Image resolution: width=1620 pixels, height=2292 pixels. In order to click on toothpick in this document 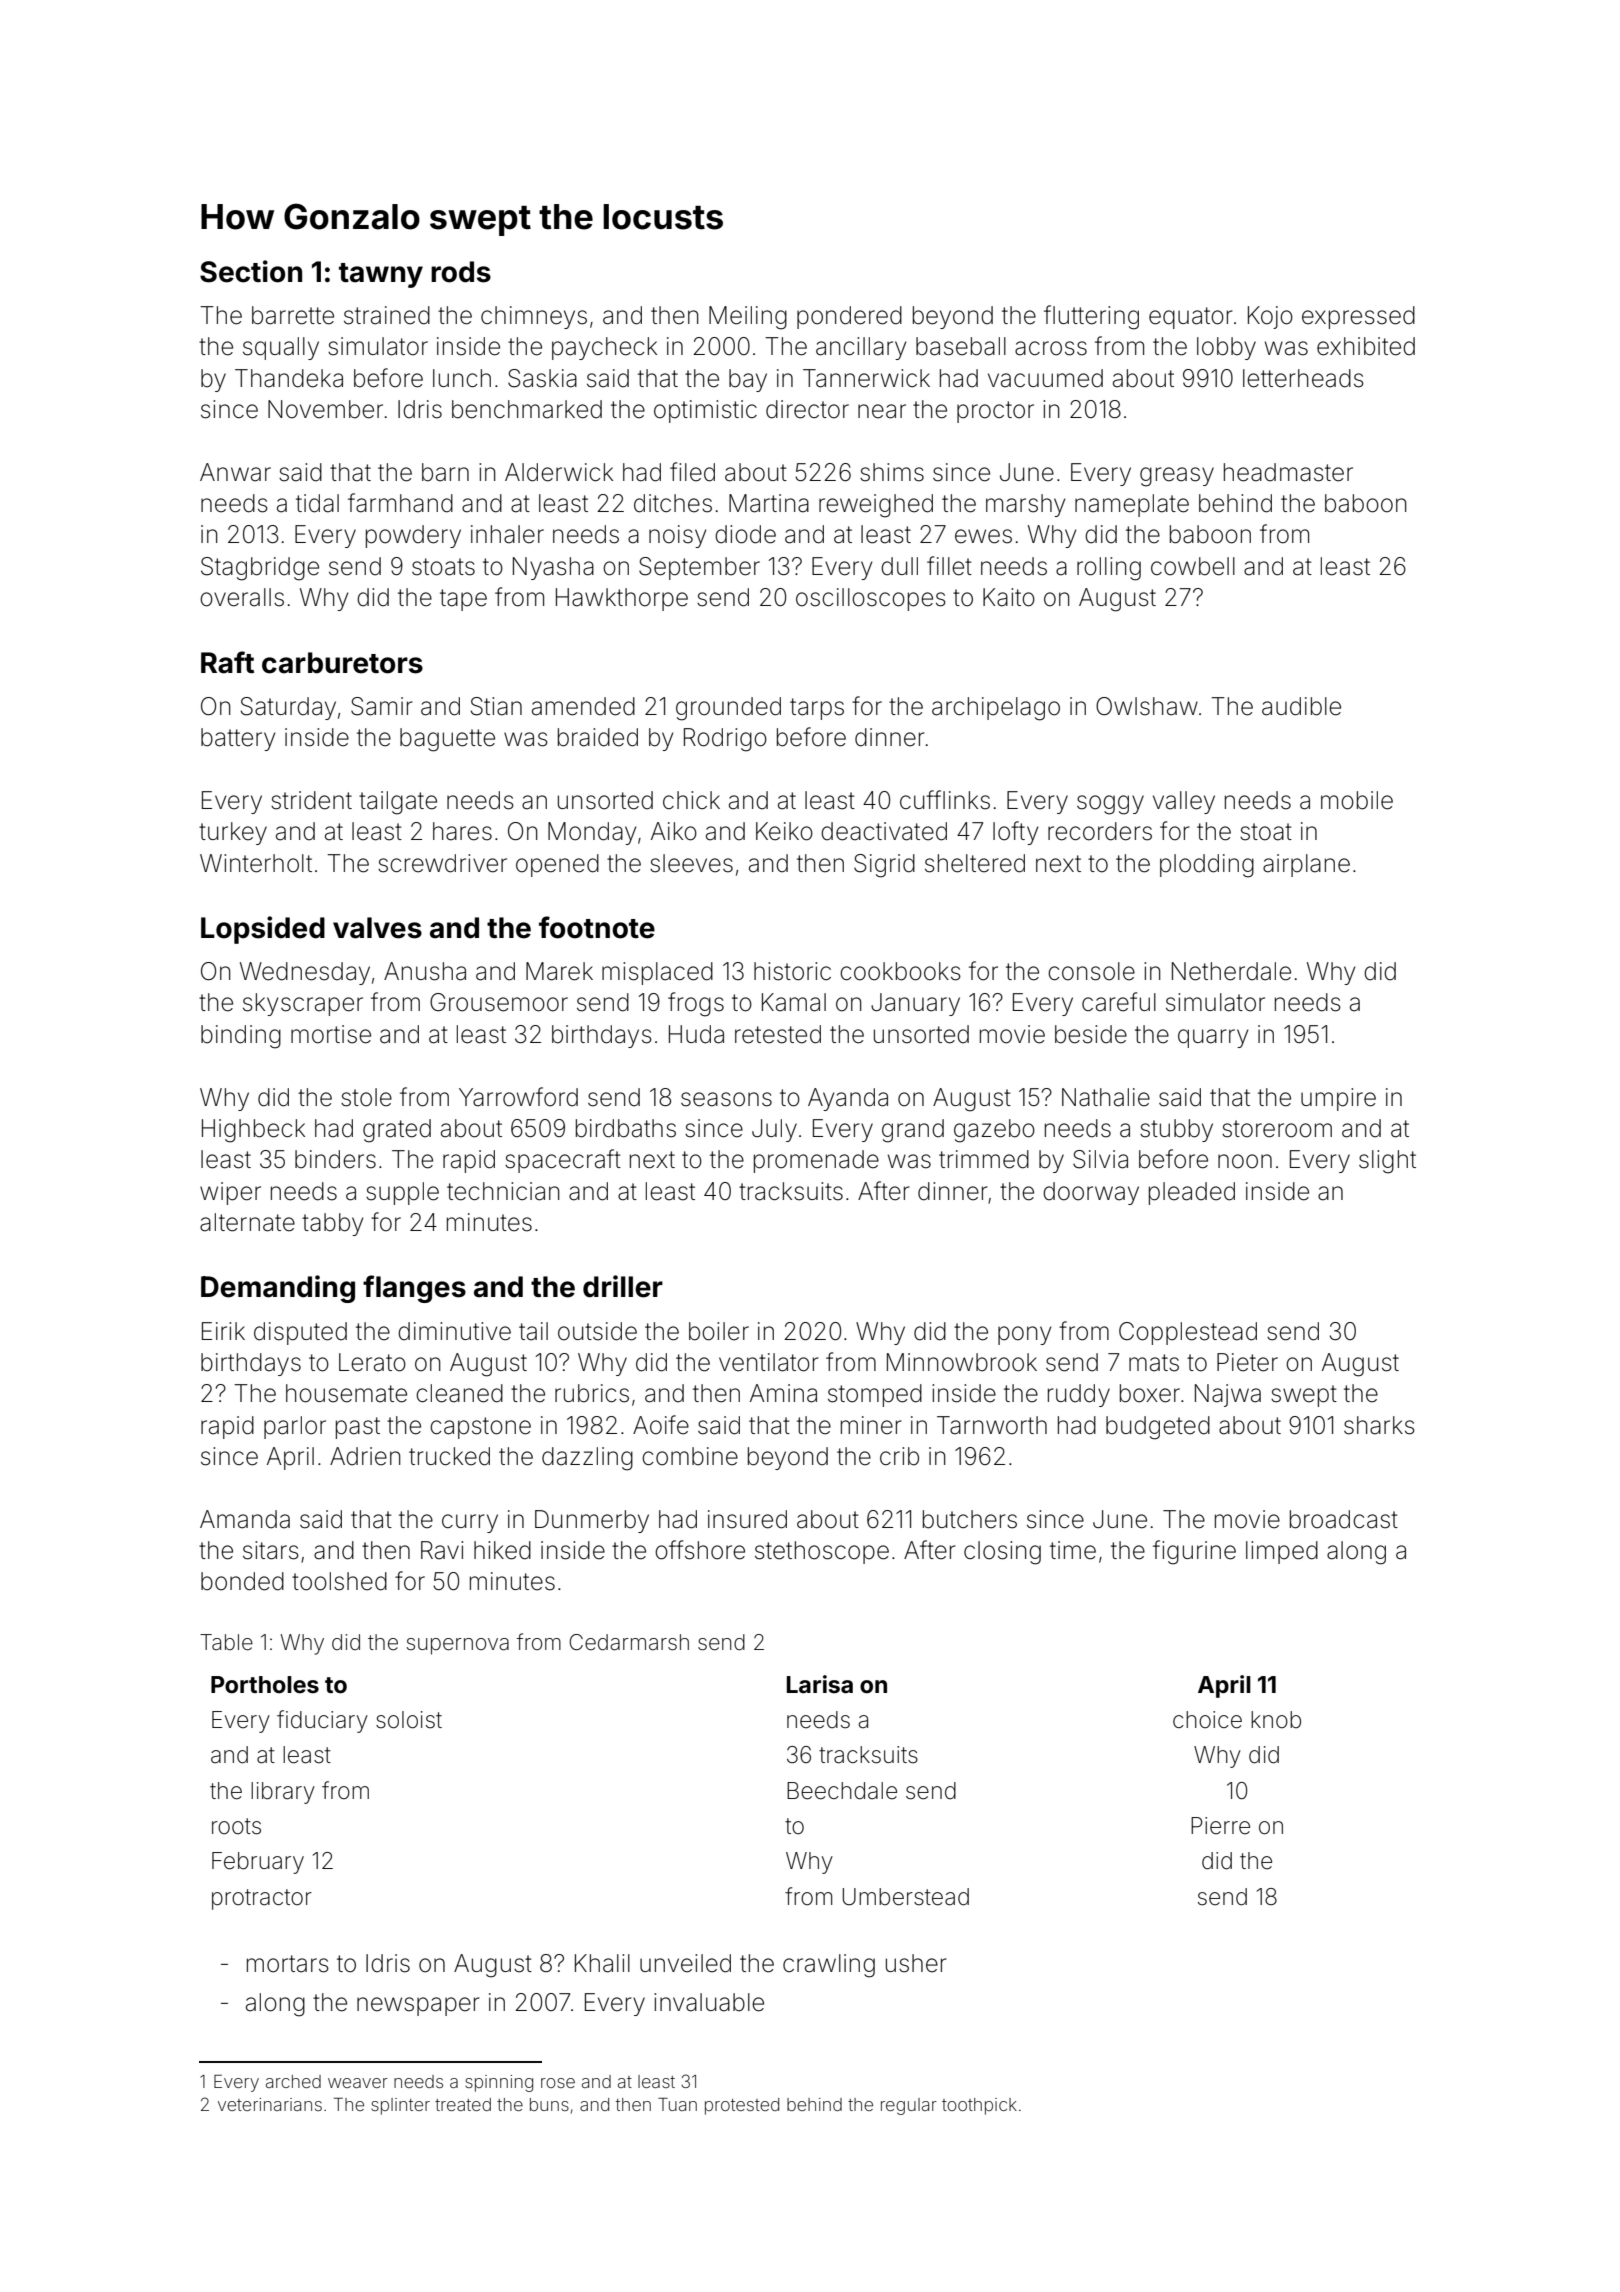, I will do `click(979, 2106)`.
